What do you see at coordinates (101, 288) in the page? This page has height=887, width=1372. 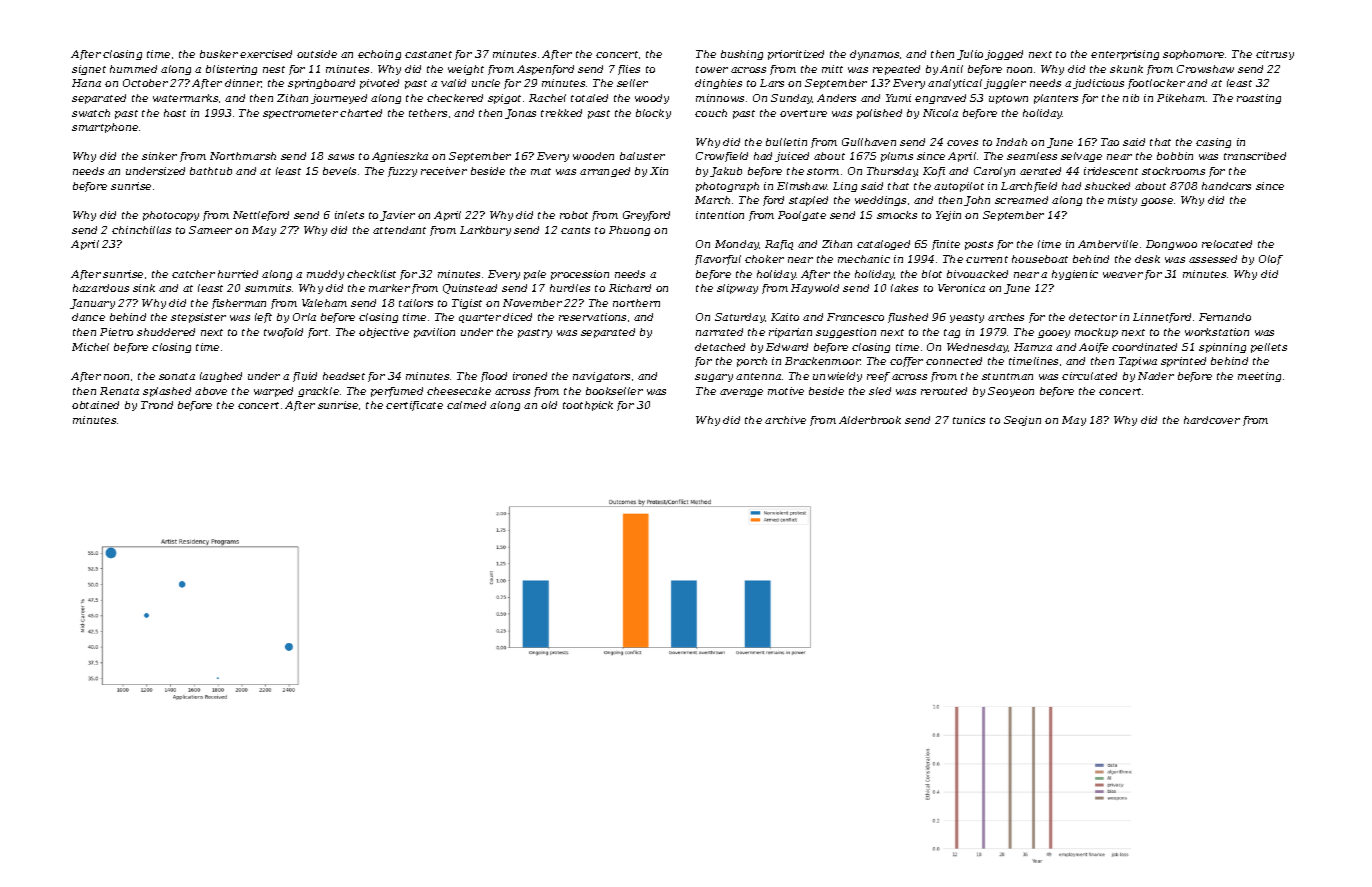 I see `hazardous` at bounding box center [101, 288].
